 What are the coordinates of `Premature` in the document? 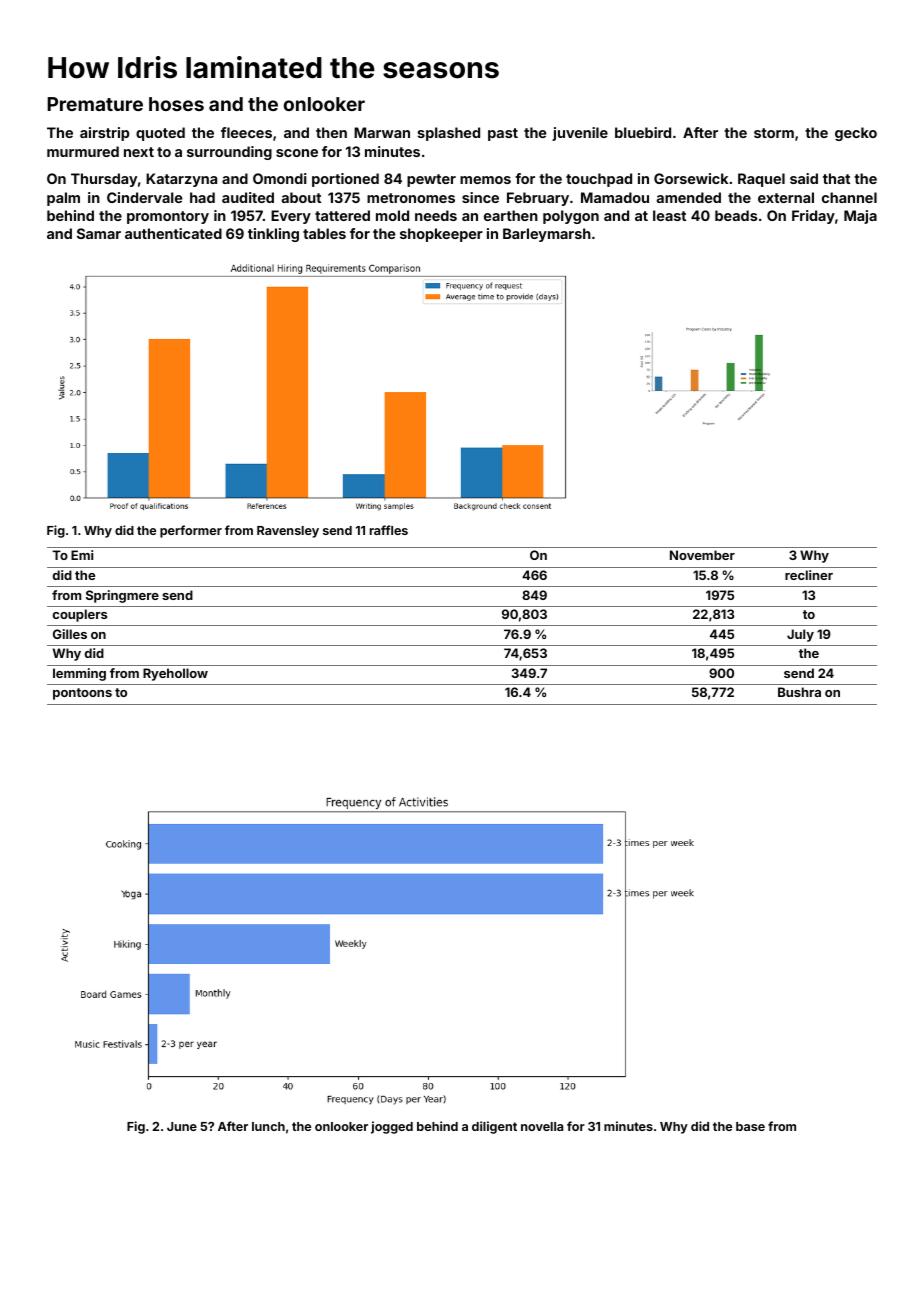 It's located at (95, 104).
